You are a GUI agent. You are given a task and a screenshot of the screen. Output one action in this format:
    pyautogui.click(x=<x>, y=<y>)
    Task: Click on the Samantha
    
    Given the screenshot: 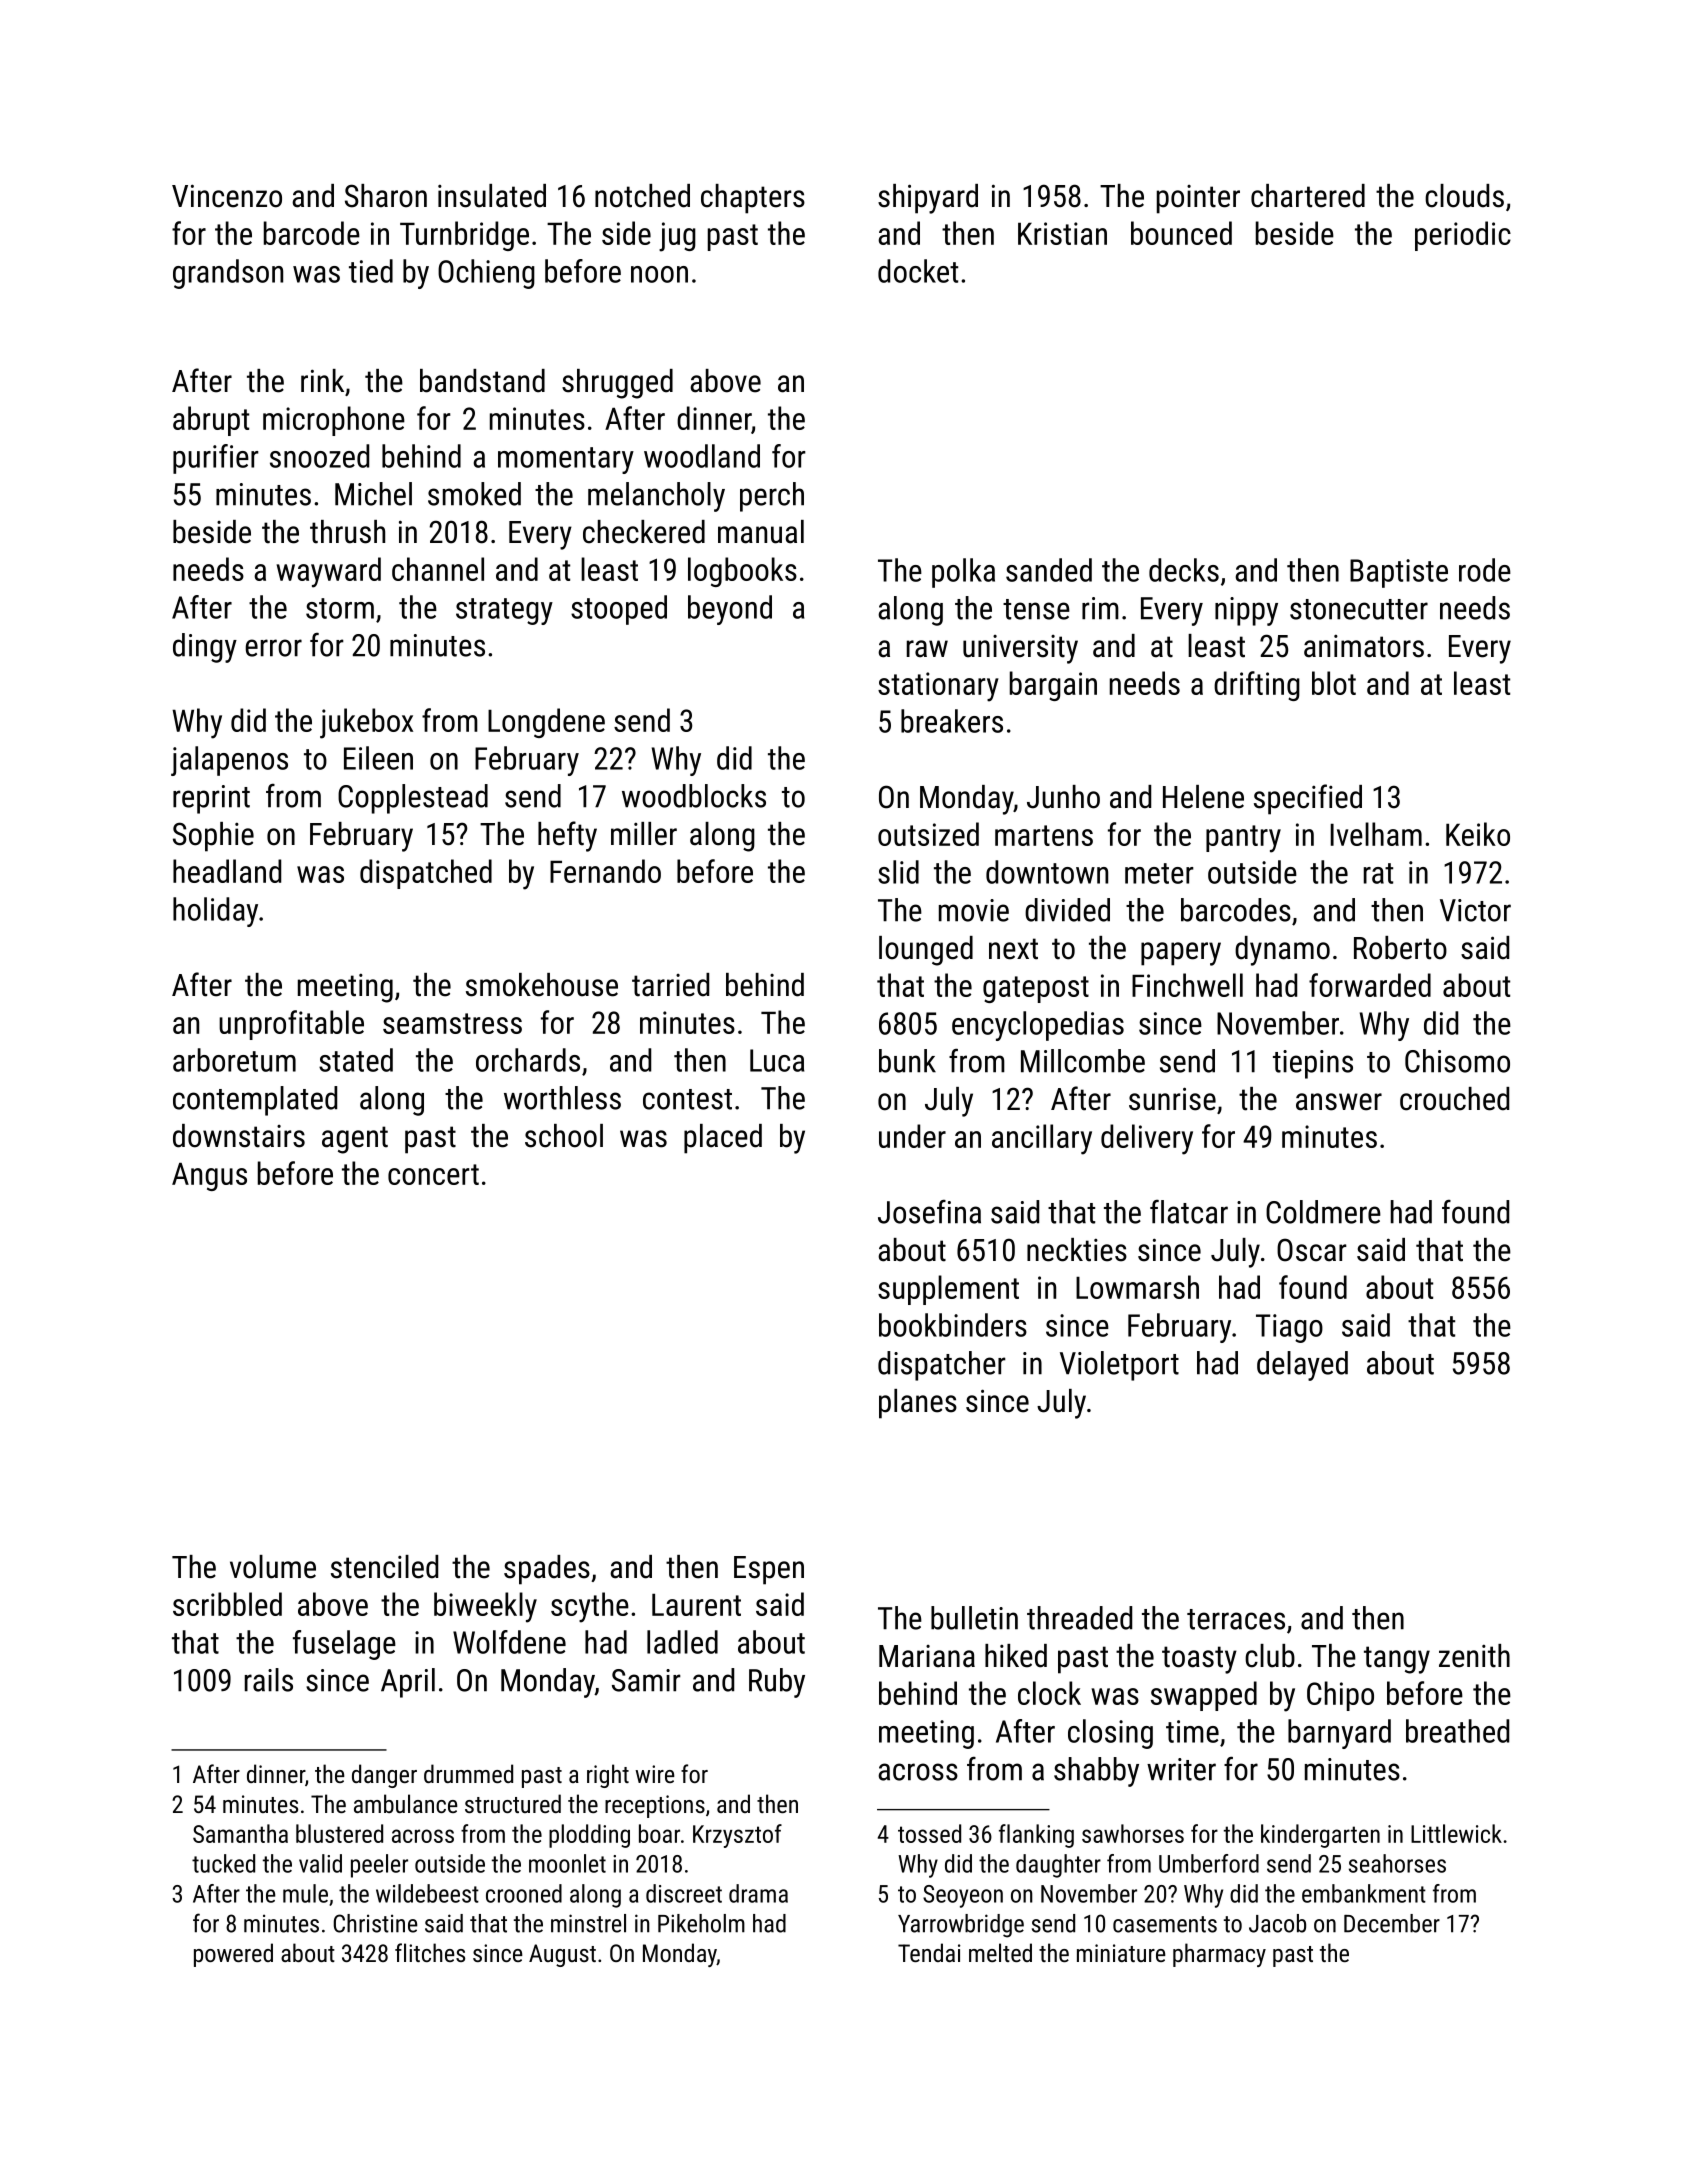 What is the action you would take?
    pyautogui.click(x=240, y=1833)
